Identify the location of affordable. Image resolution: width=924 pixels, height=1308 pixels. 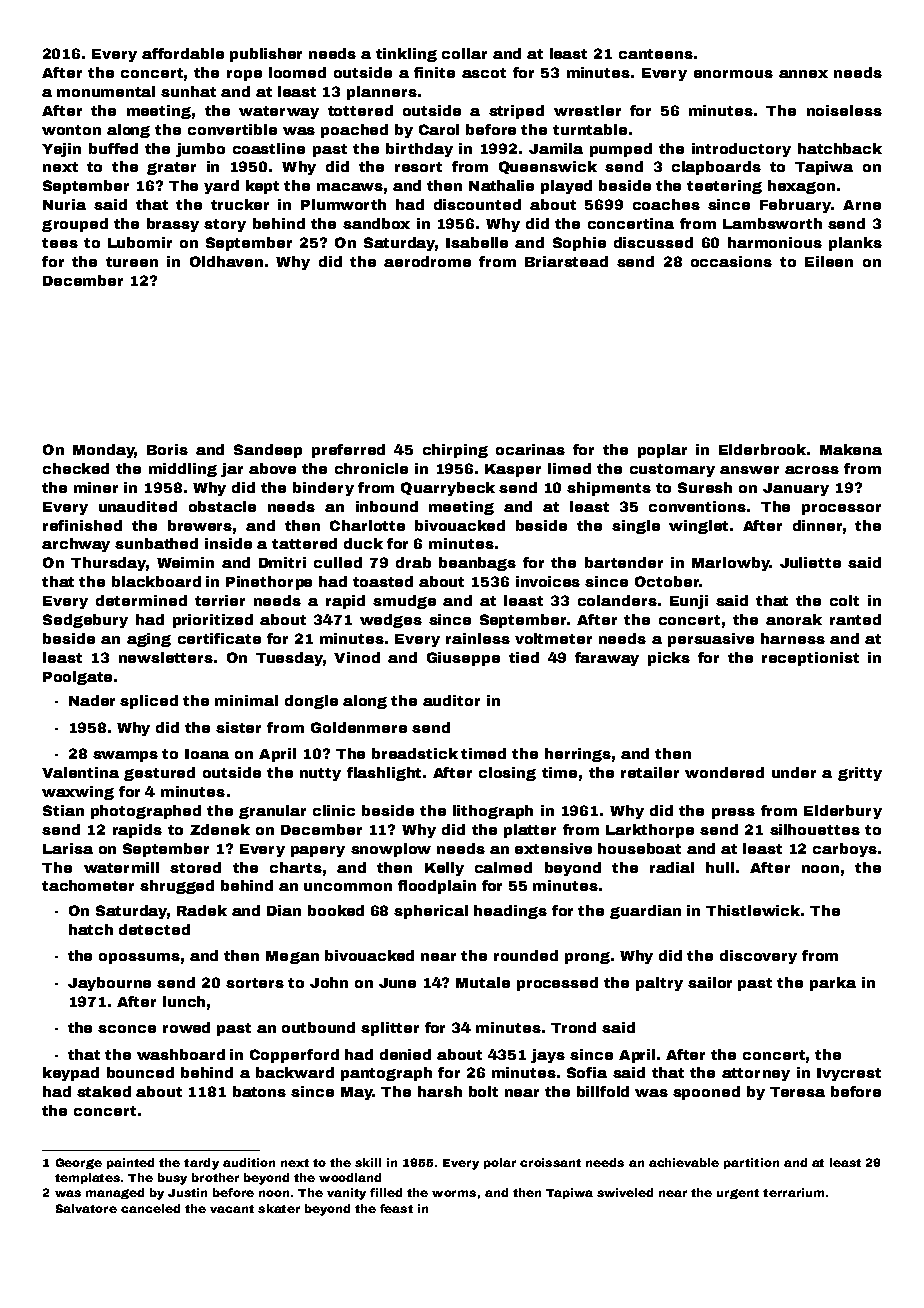
(183, 53).
